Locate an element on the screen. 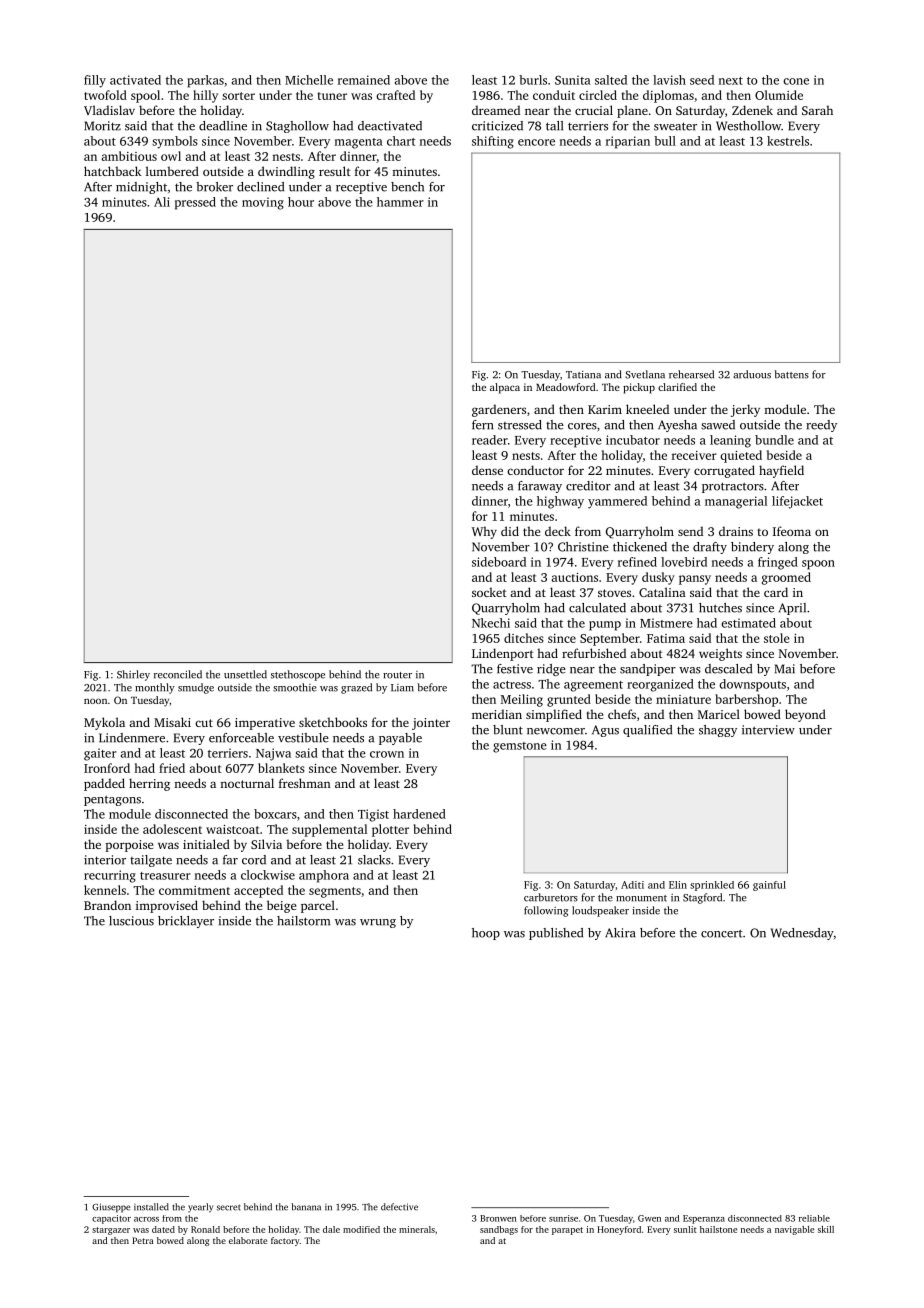  Wednesday is located at coordinates (802, 934).
